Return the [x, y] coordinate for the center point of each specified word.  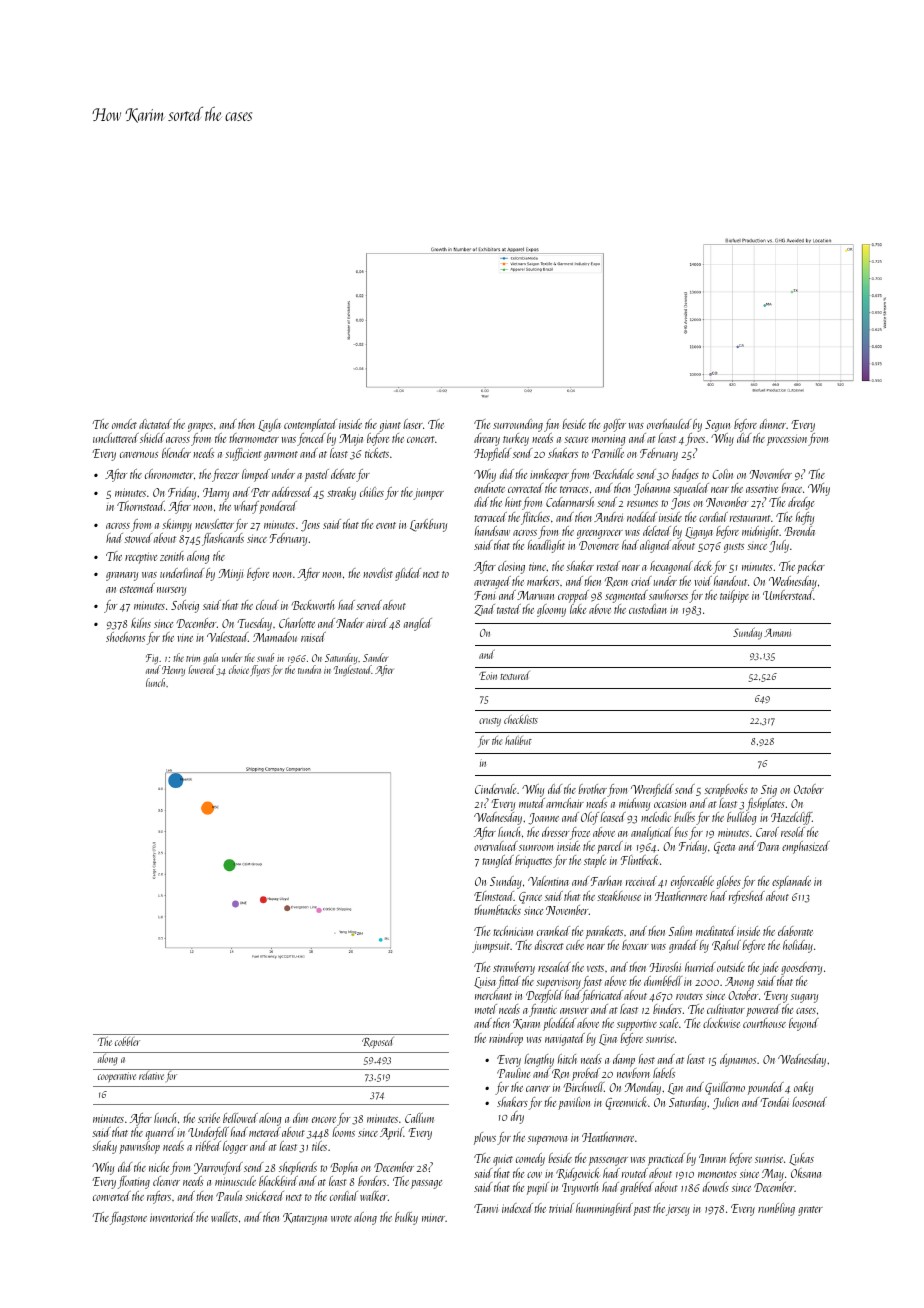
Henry [173, 671]
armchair [565, 803]
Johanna [651, 489]
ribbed [208, 1146]
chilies [372, 492]
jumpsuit [491, 947]
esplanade [791, 882]
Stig [769, 791]
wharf [246, 507]
